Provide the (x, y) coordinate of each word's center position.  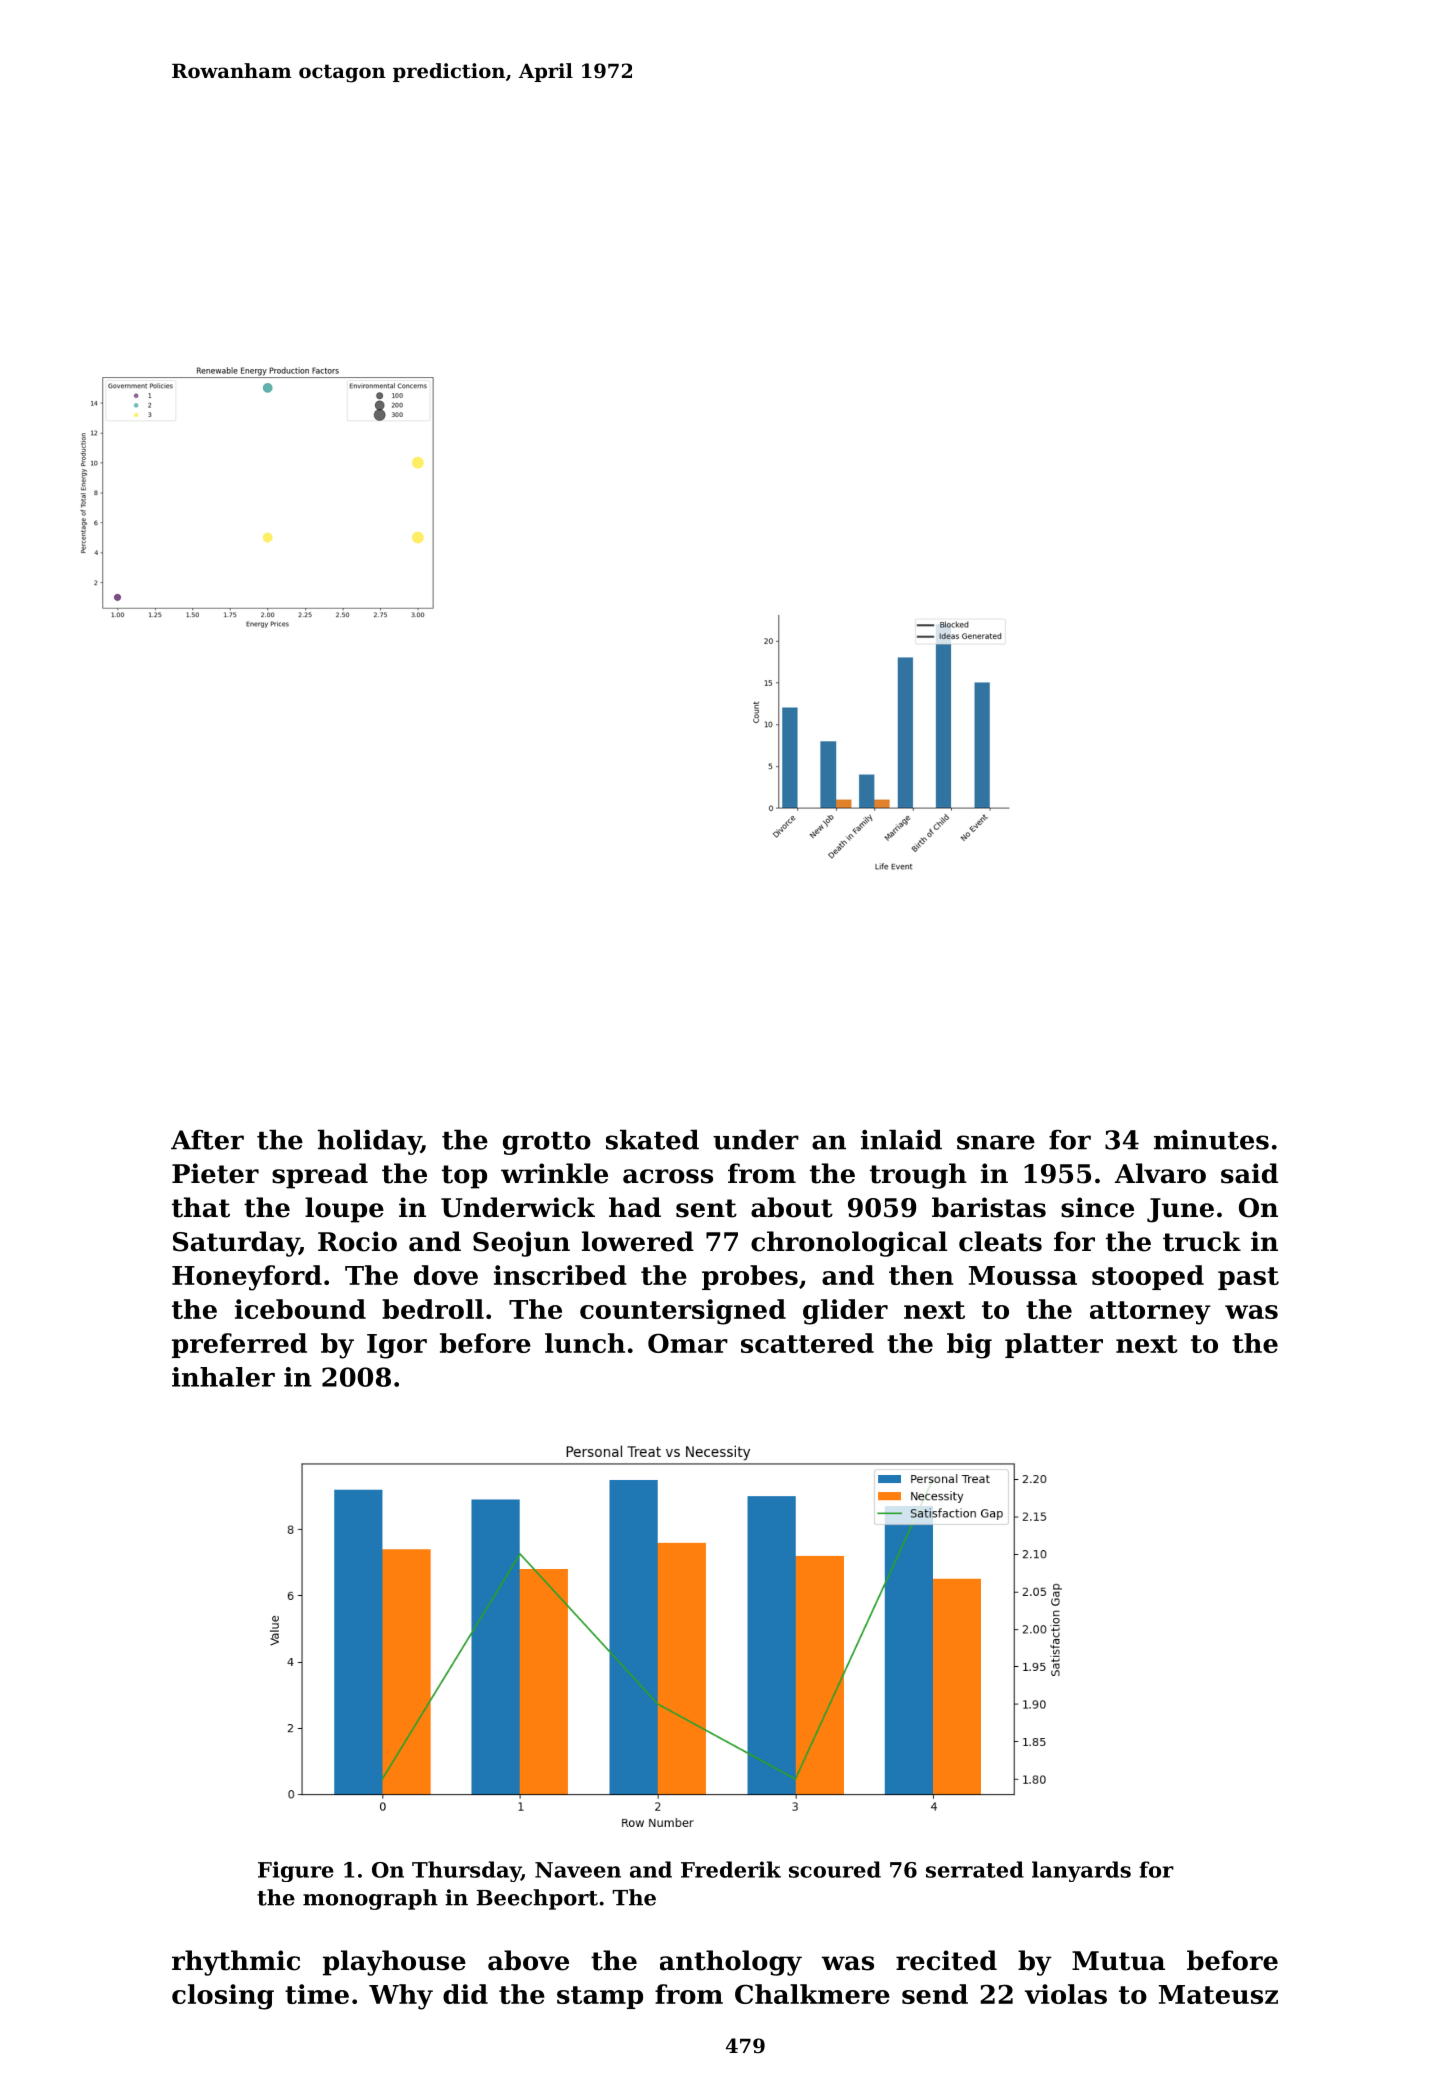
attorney (1150, 1313)
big (969, 1346)
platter (1054, 1345)
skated (652, 1139)
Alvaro (1160, 1173)
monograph (370, 1899)
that (201, 1207)
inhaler (223, 1377)
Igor (397, 1346)
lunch (585, 1343)
